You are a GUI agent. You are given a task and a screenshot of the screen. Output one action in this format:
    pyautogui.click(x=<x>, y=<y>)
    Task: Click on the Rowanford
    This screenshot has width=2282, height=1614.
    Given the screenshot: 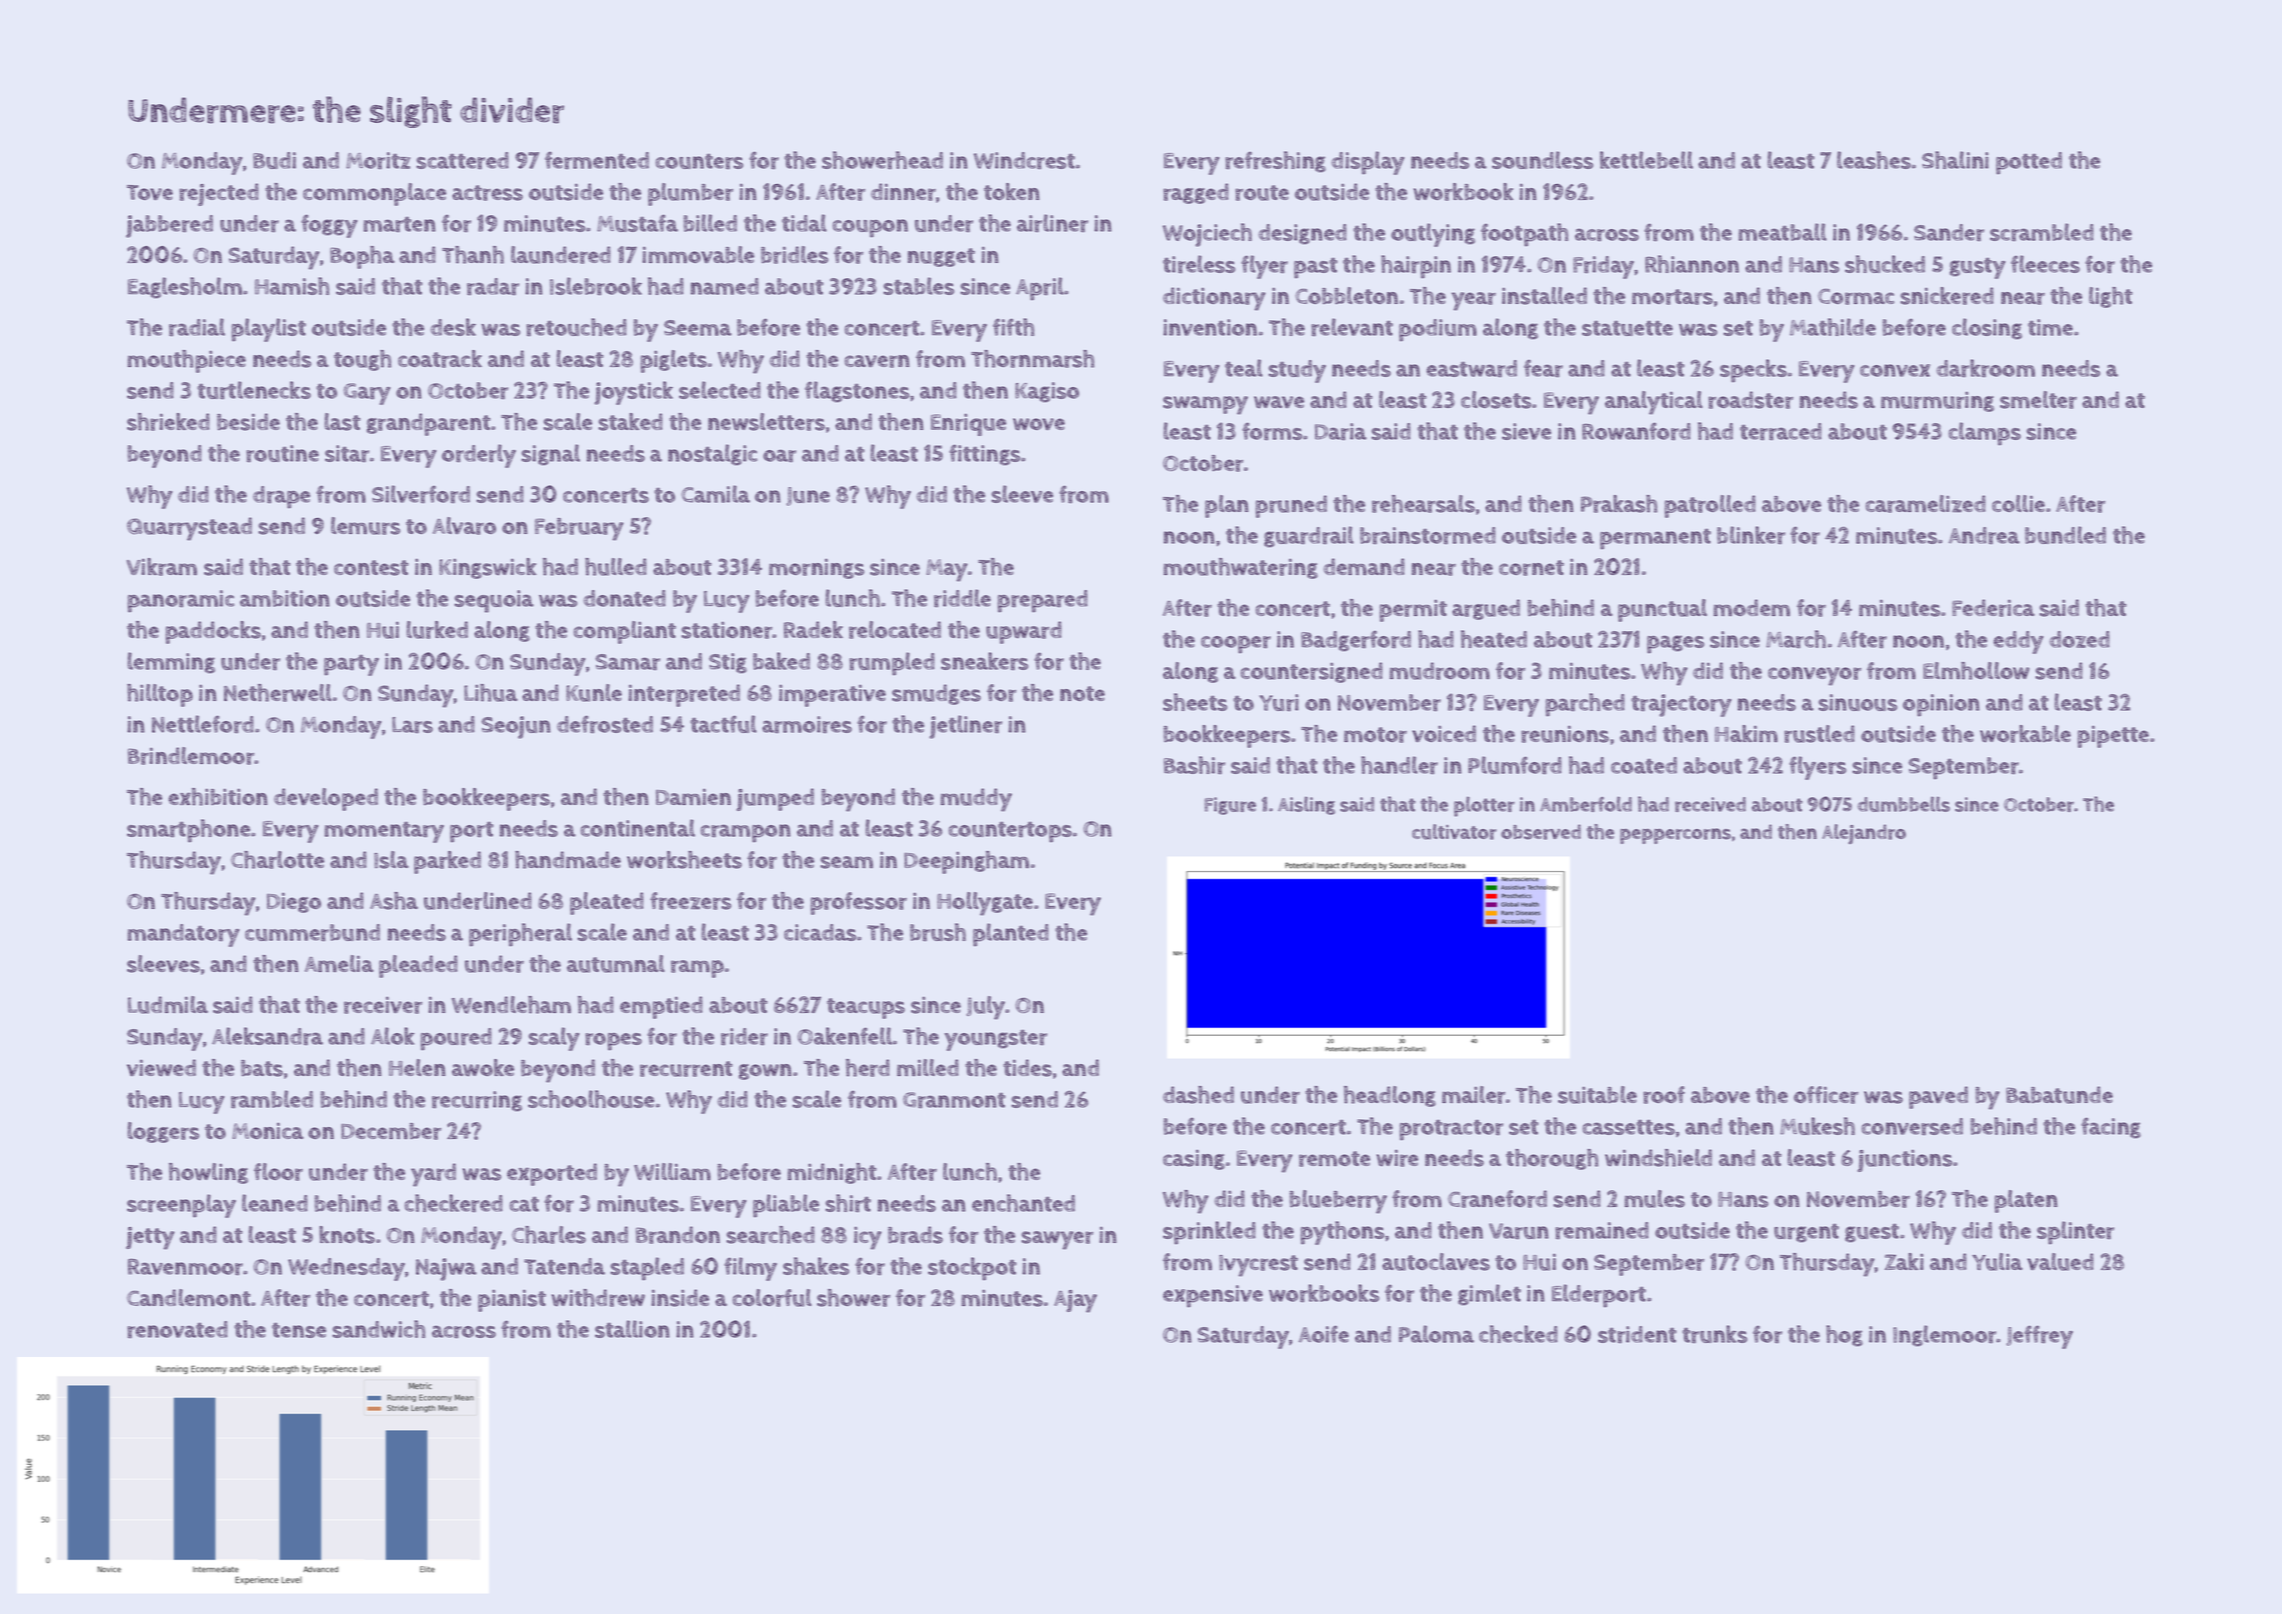 What is the action you would take?
    pyautogui.click(x=1636, y=431)
